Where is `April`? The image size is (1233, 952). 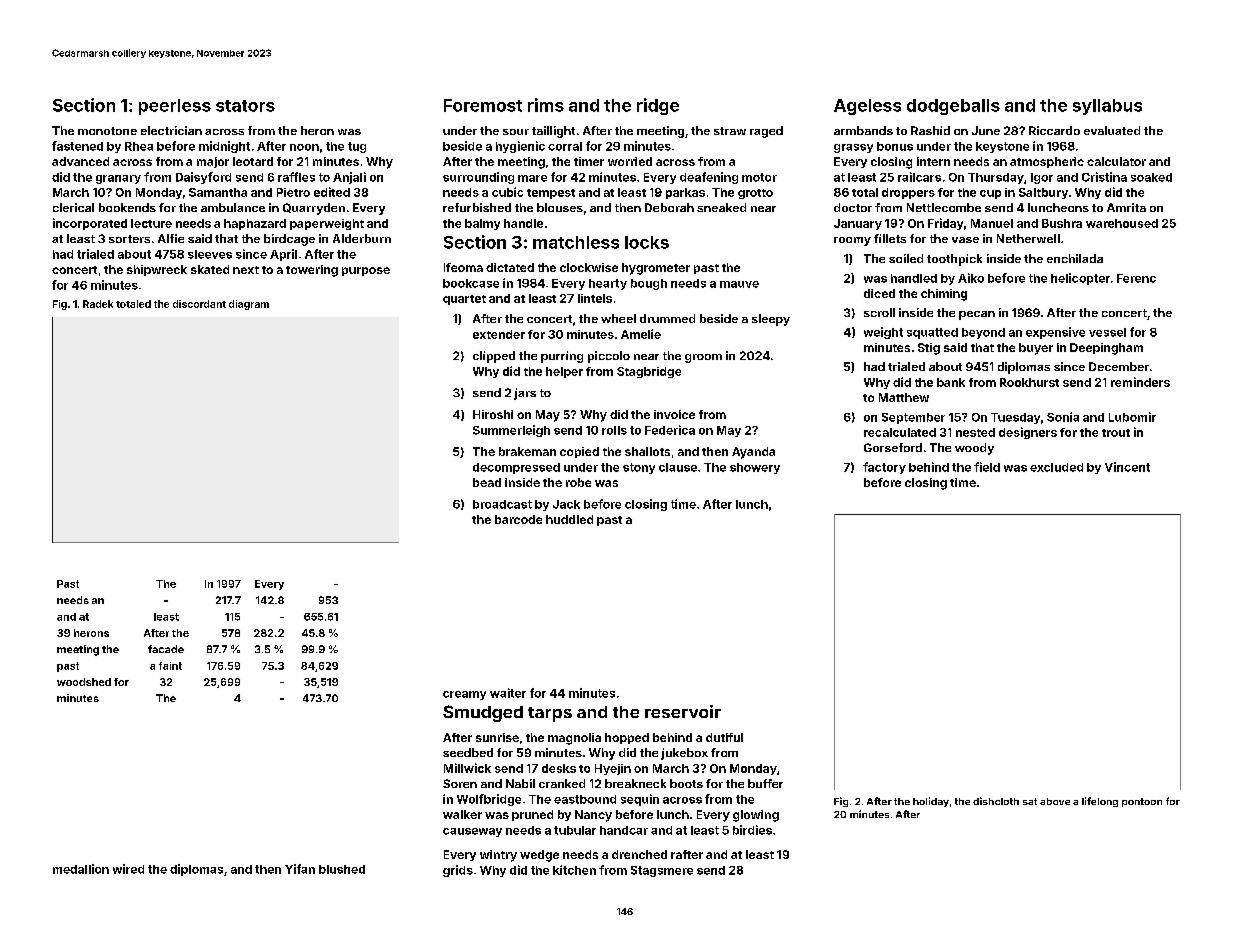 April is located at coordinates (283, 255).
